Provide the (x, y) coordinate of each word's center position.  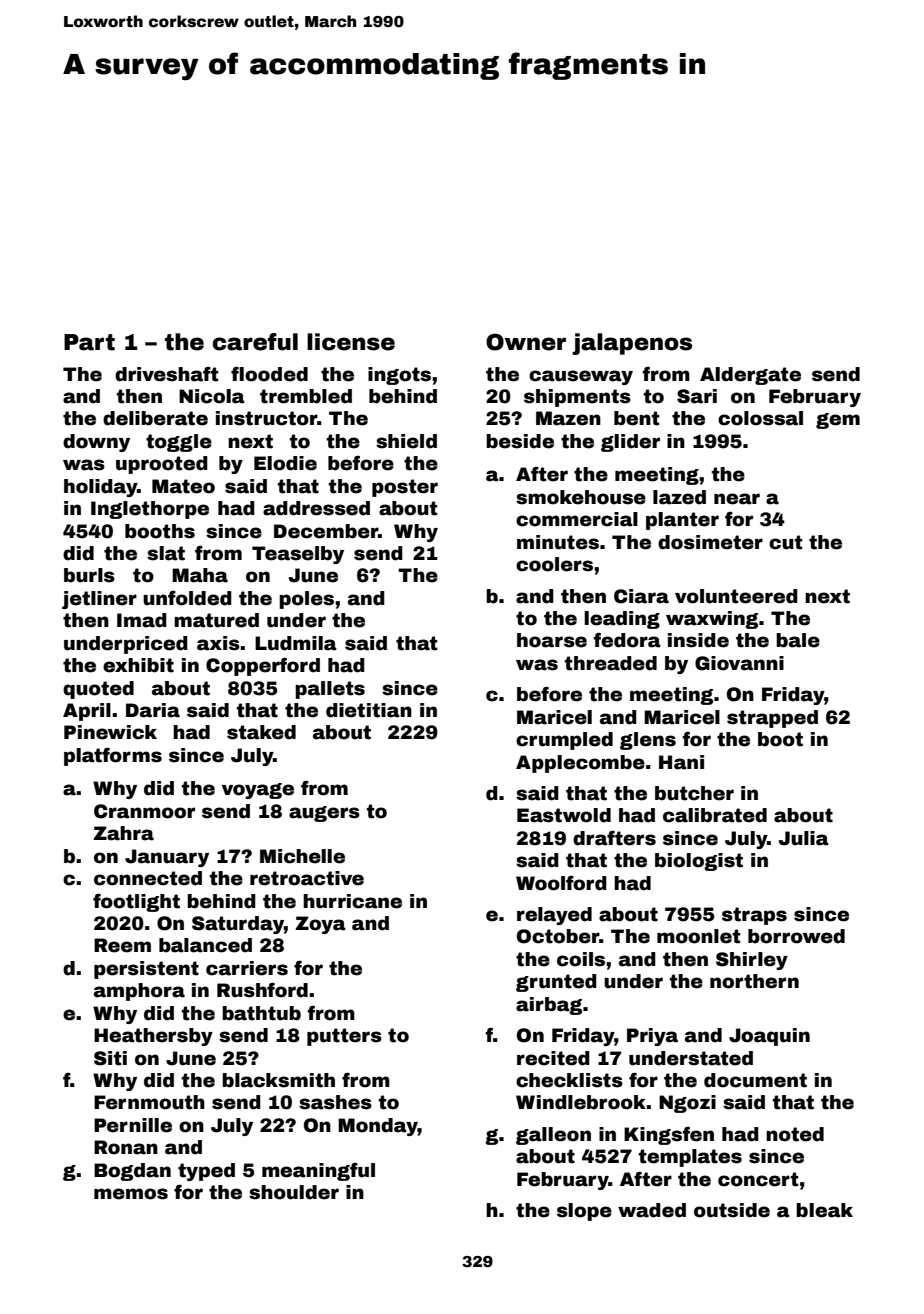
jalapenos (632, 344)
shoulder (294, 1192)
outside (732, 1210)
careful (255, 342)
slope (584, 1212)
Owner (526, 342)
